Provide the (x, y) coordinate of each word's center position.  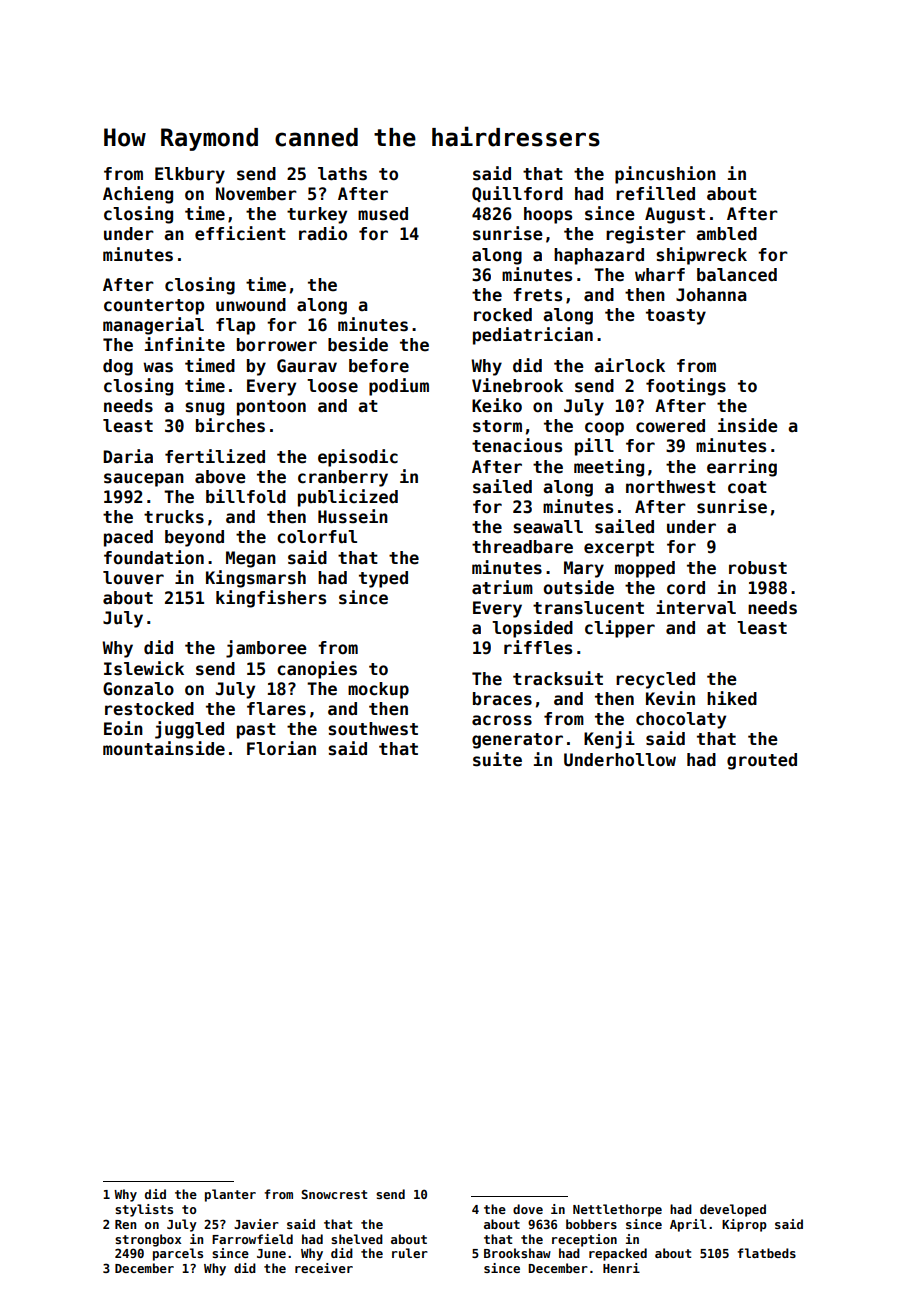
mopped (645, 569)
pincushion (665, 175)
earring (742, 468)
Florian (281, 748)
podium (399, 387)
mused (383, 214)
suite (497, 759)
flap (235, 326)
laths (342, 174)
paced (128, 538)
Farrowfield (252, 1239)
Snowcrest (334, 1194)
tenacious (517, 445)
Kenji (609, 740)
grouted (762, 761)
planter (230, 1195)
